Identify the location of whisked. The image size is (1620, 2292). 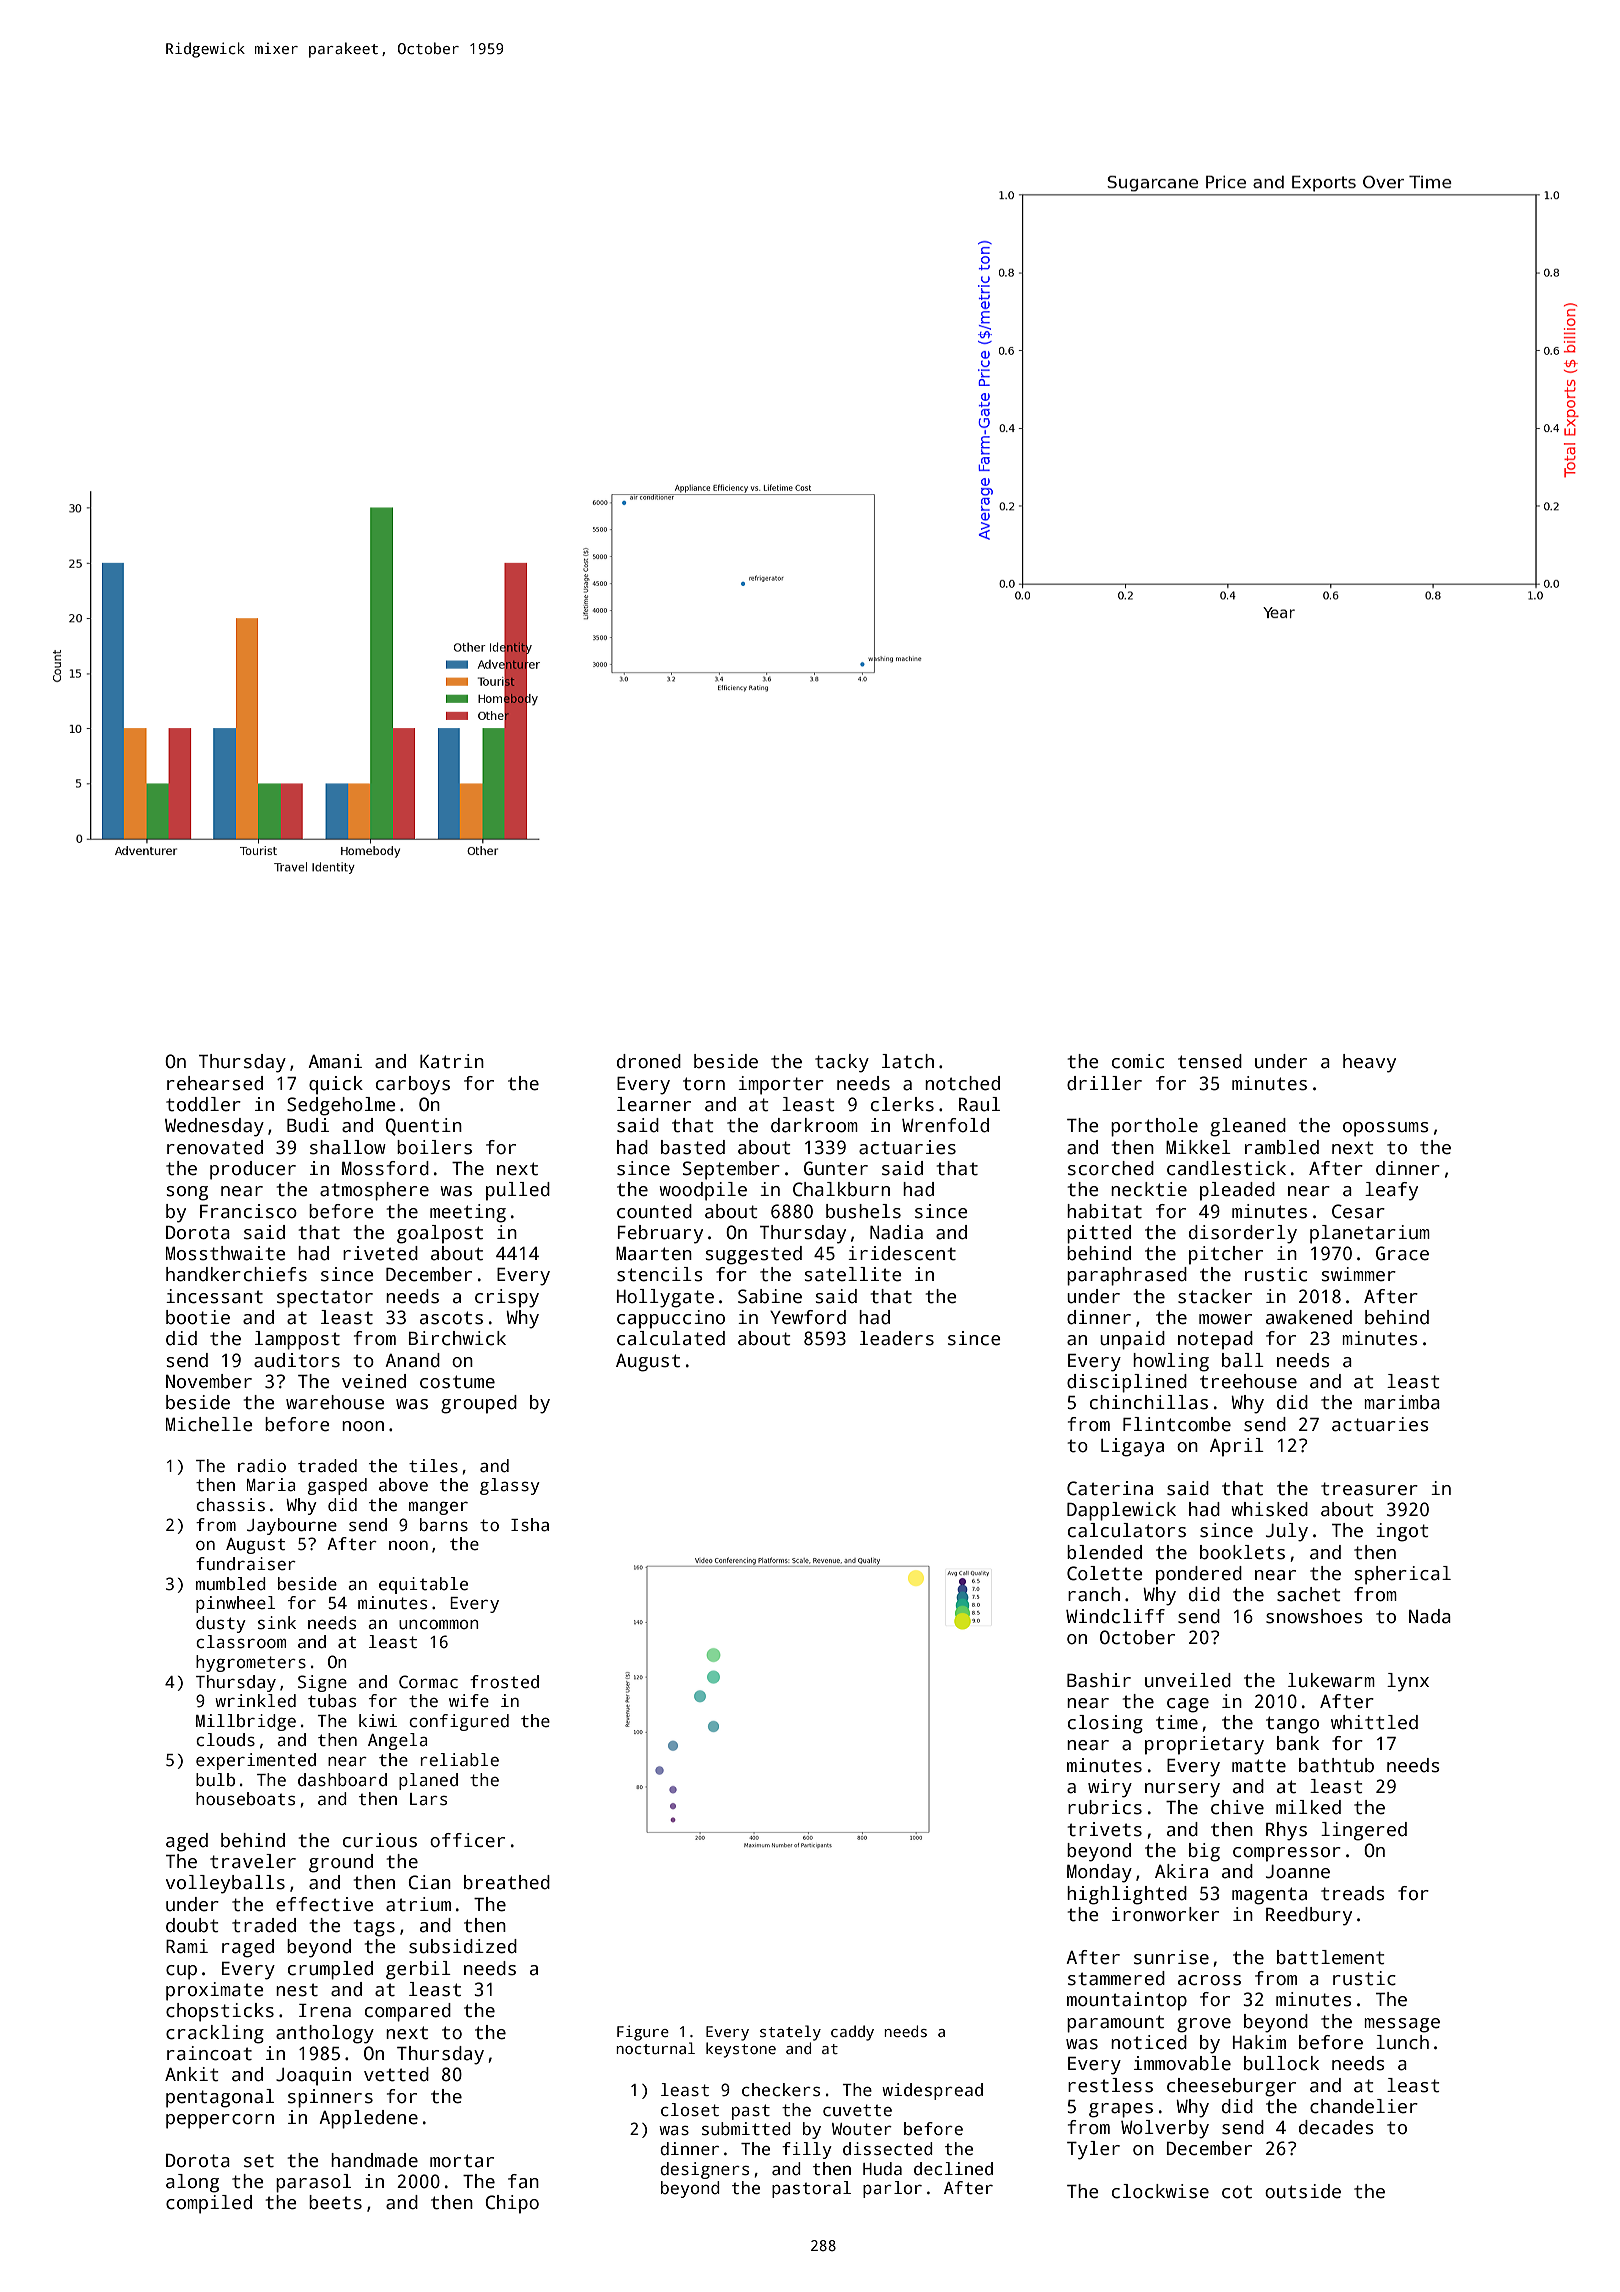
(1269, 1509).
